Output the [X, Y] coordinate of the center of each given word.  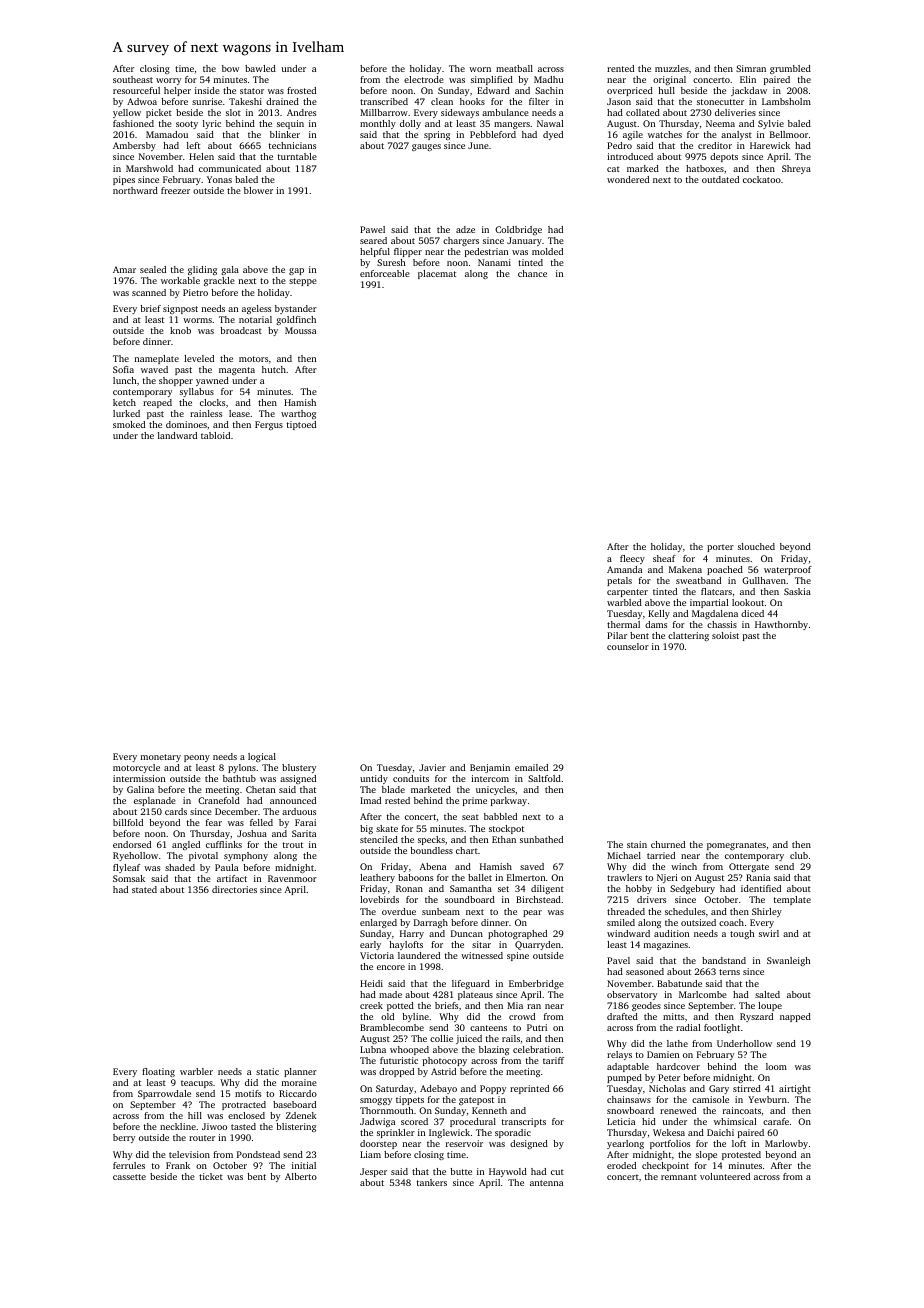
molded [547, 251]
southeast [133, 79]
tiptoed [301, 425]
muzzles [672, 68]
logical [262, 757]
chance [532, 273]
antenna [546, 1183]
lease [239, 413]
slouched [756, 546]
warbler [196, 1071]
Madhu [548, 79]
